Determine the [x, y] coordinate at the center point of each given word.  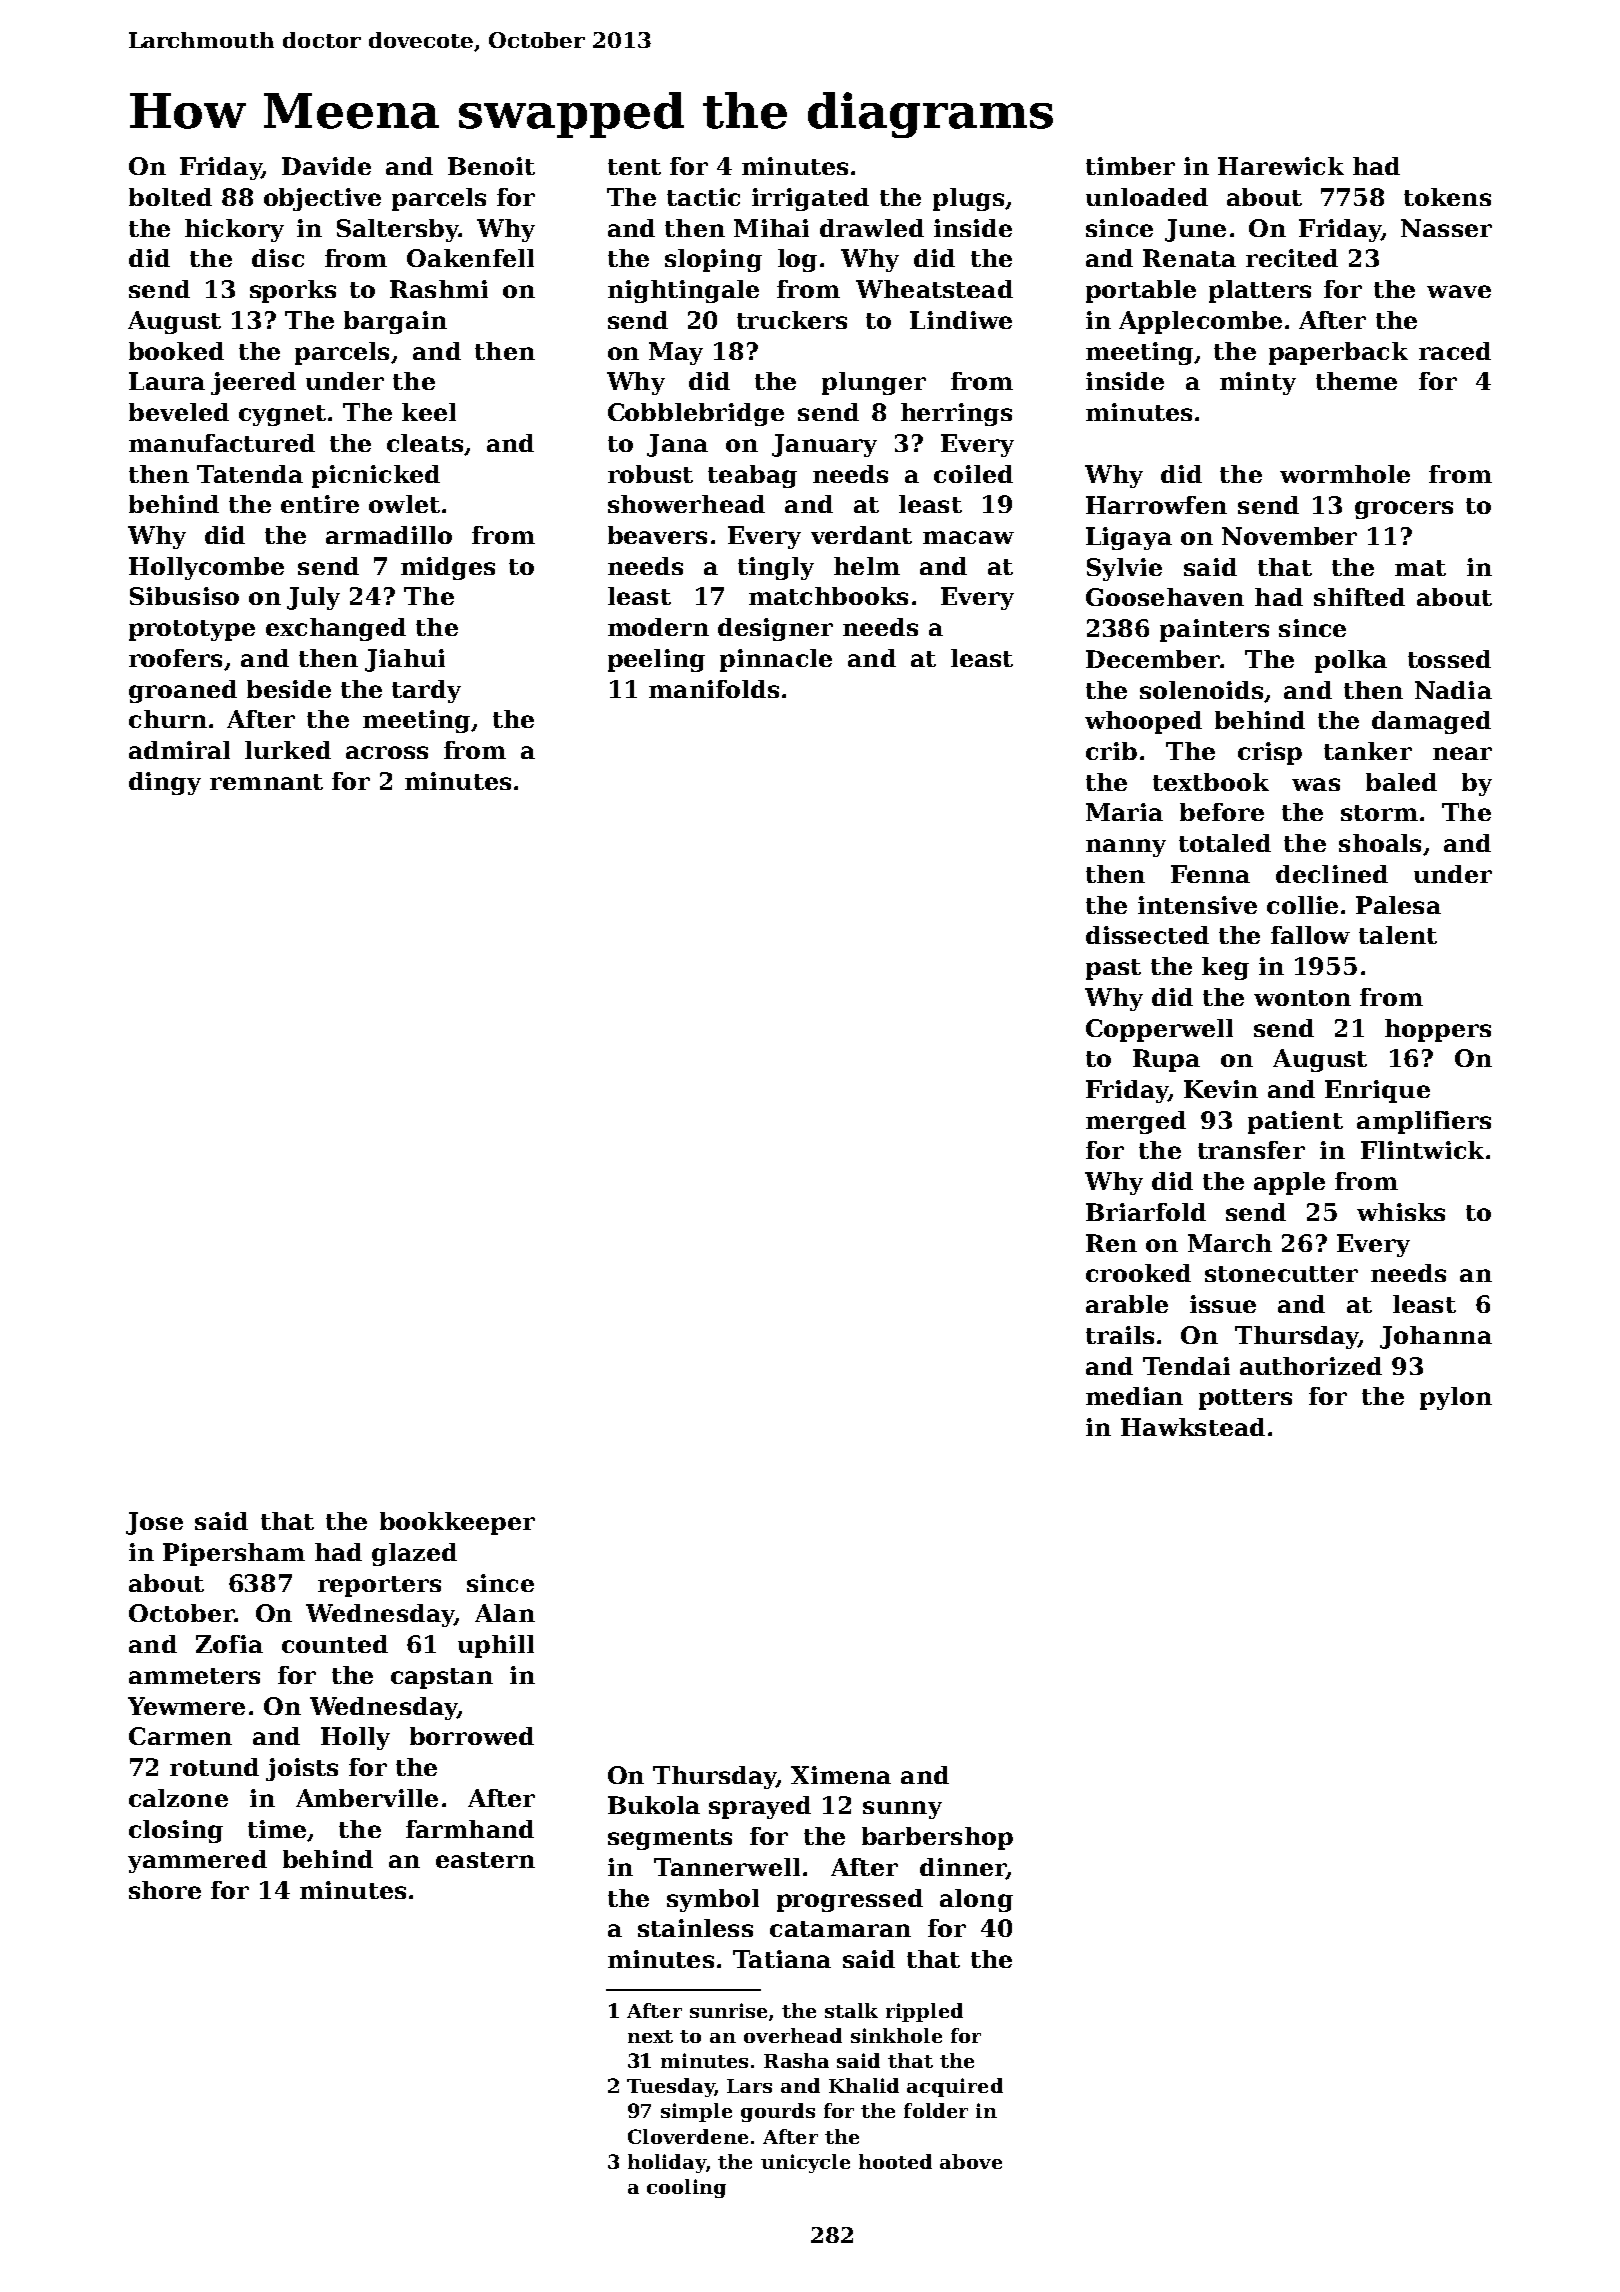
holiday [667, 2163]
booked [176, 351]
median [1134, 1396]
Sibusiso [184, 596]
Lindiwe [961, 320]
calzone [178, 1798]
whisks [1401, 1212]
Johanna [1436, 1337]
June [1195, 230]
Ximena [841, 1775]
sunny [902, 1810]
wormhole [1345, 474]
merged [1136, 1122]
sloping [713, 260]
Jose [154, 1523]
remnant [266, 782]
